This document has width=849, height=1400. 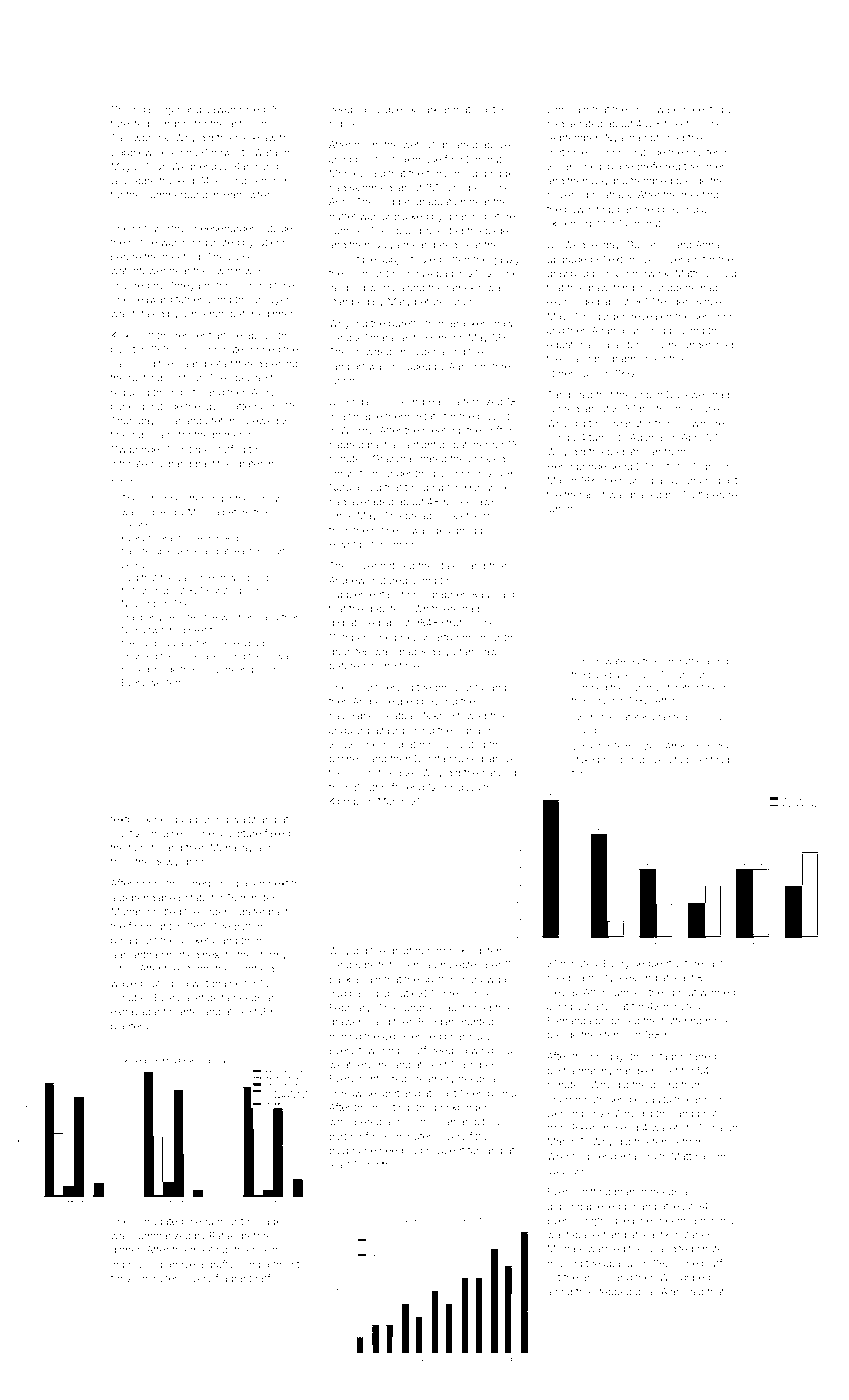 I want to click on prairie, so click(x=226, y=985).
